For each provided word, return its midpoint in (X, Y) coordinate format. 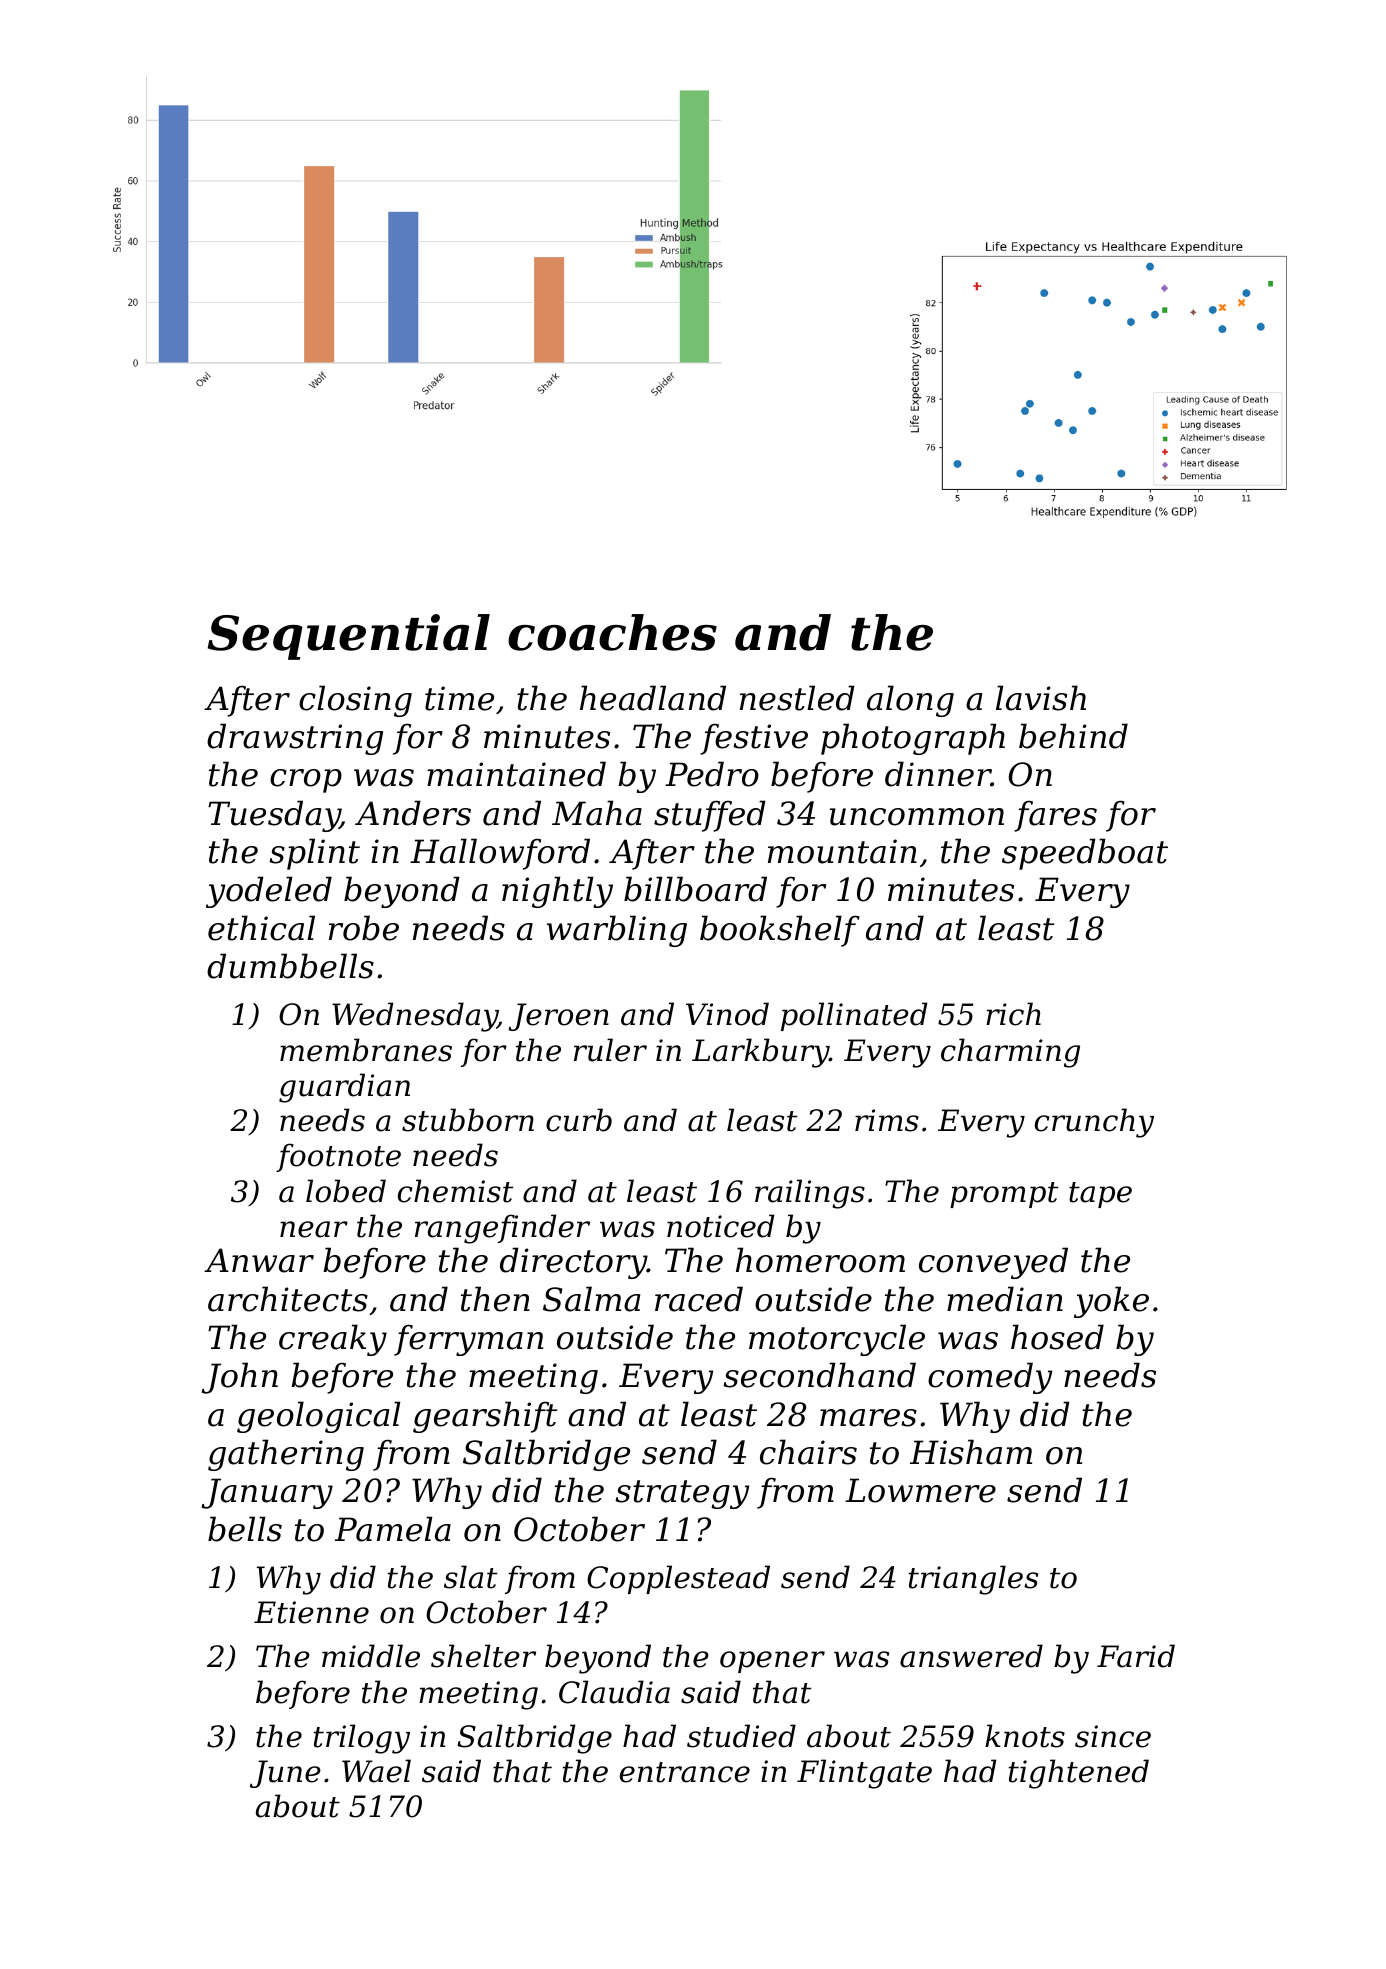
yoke (1111, 1302)
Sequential (349, 637)
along (910, 701)
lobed (346, 1191)
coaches (612, 632)
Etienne (311, 1612)
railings (810, 1194)
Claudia (614, 1692)
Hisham (971, 1452)
